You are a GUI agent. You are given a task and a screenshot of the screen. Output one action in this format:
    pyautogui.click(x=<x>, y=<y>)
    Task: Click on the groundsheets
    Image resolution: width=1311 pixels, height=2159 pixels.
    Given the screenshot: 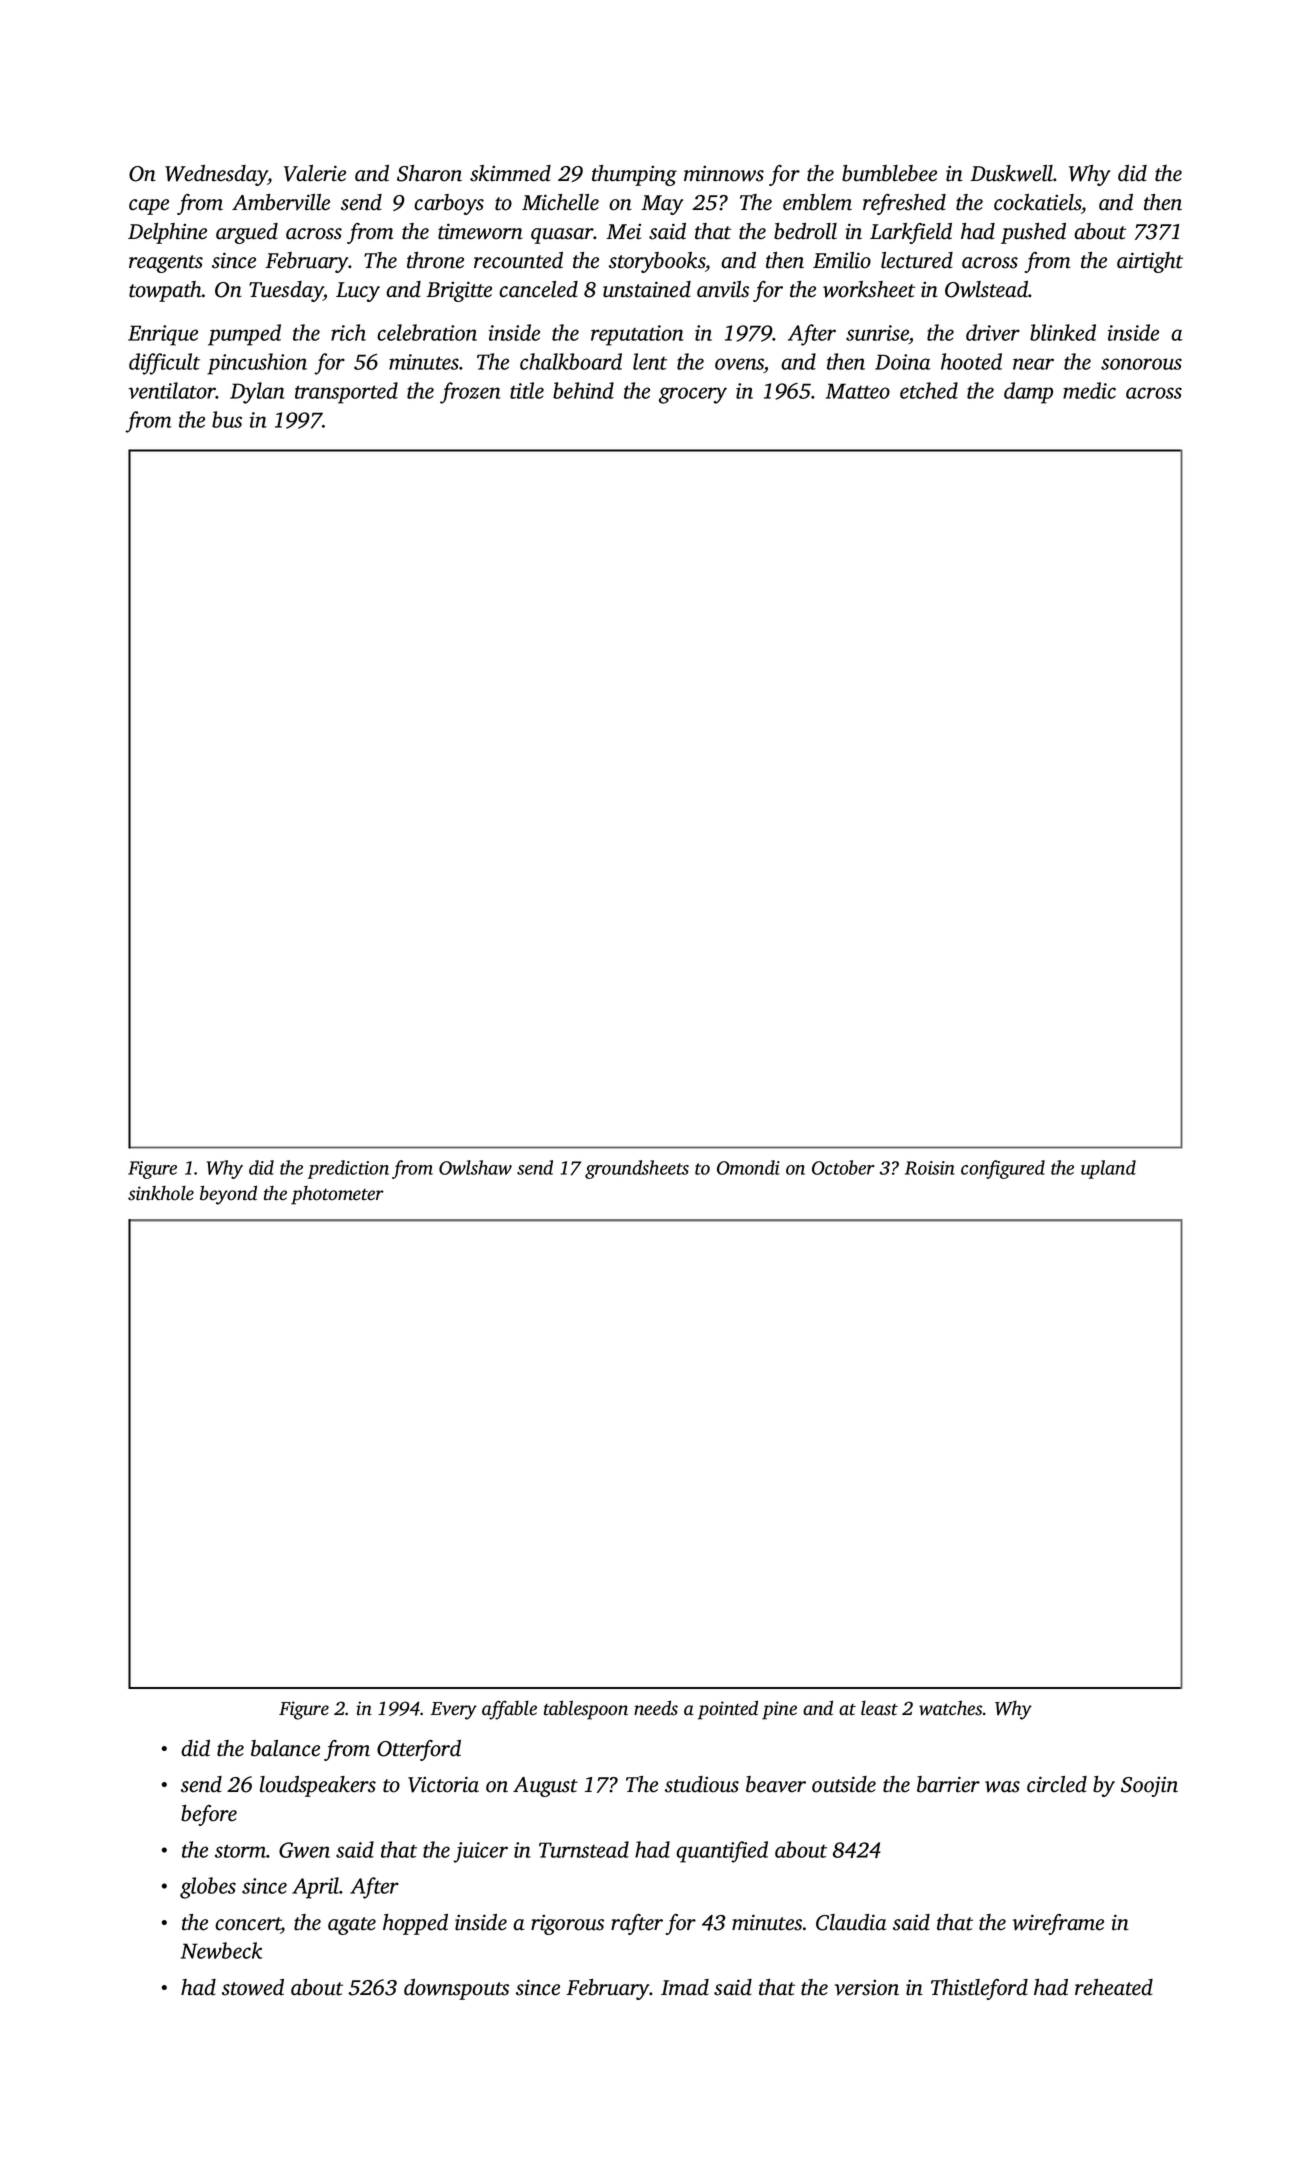 What is the action you would take?
    pyautogui.click(x=637, y=1169)
